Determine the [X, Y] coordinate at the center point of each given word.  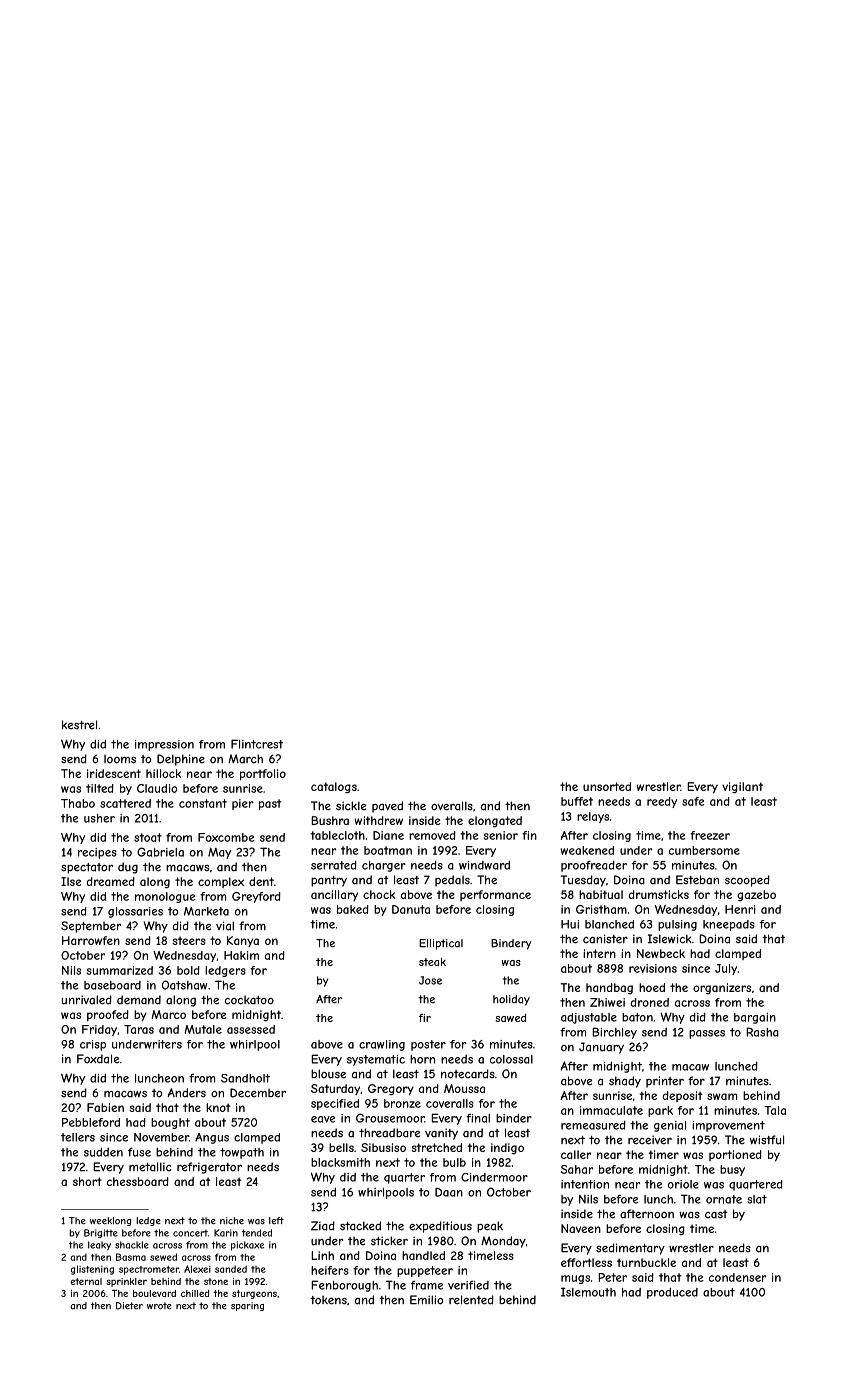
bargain [755, 1018]
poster [428, 1045]
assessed [251, 1029]
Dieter [129, 1306]
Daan [449, 1192]
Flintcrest [257, 744]
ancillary [334, 895]
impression [164, 745]
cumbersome [704, 850]
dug [128, 868]
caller [576, 1154]
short [87, 1181]
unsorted [607, 786]
